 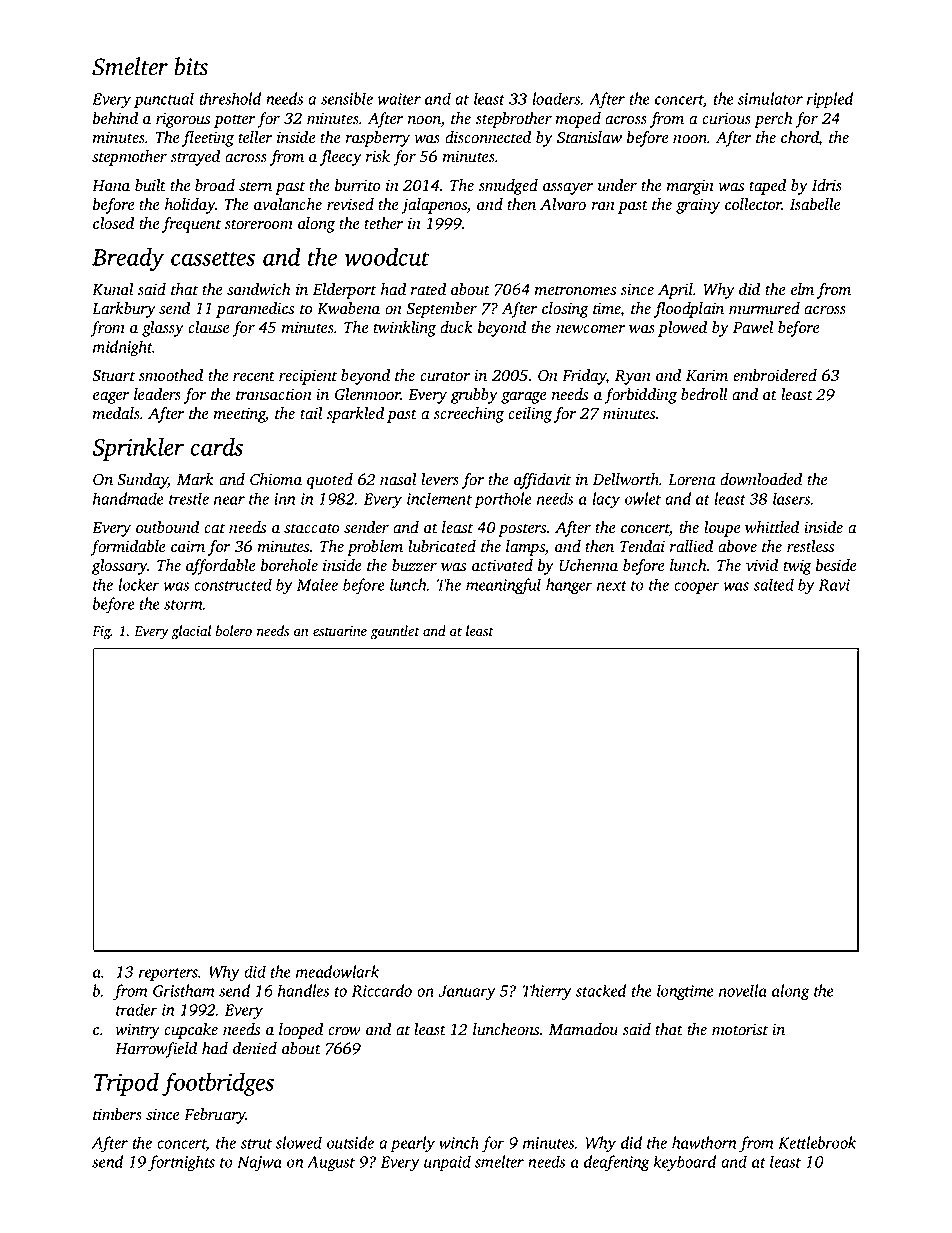 I want to click on cooper, so click(x=696, y=588).
